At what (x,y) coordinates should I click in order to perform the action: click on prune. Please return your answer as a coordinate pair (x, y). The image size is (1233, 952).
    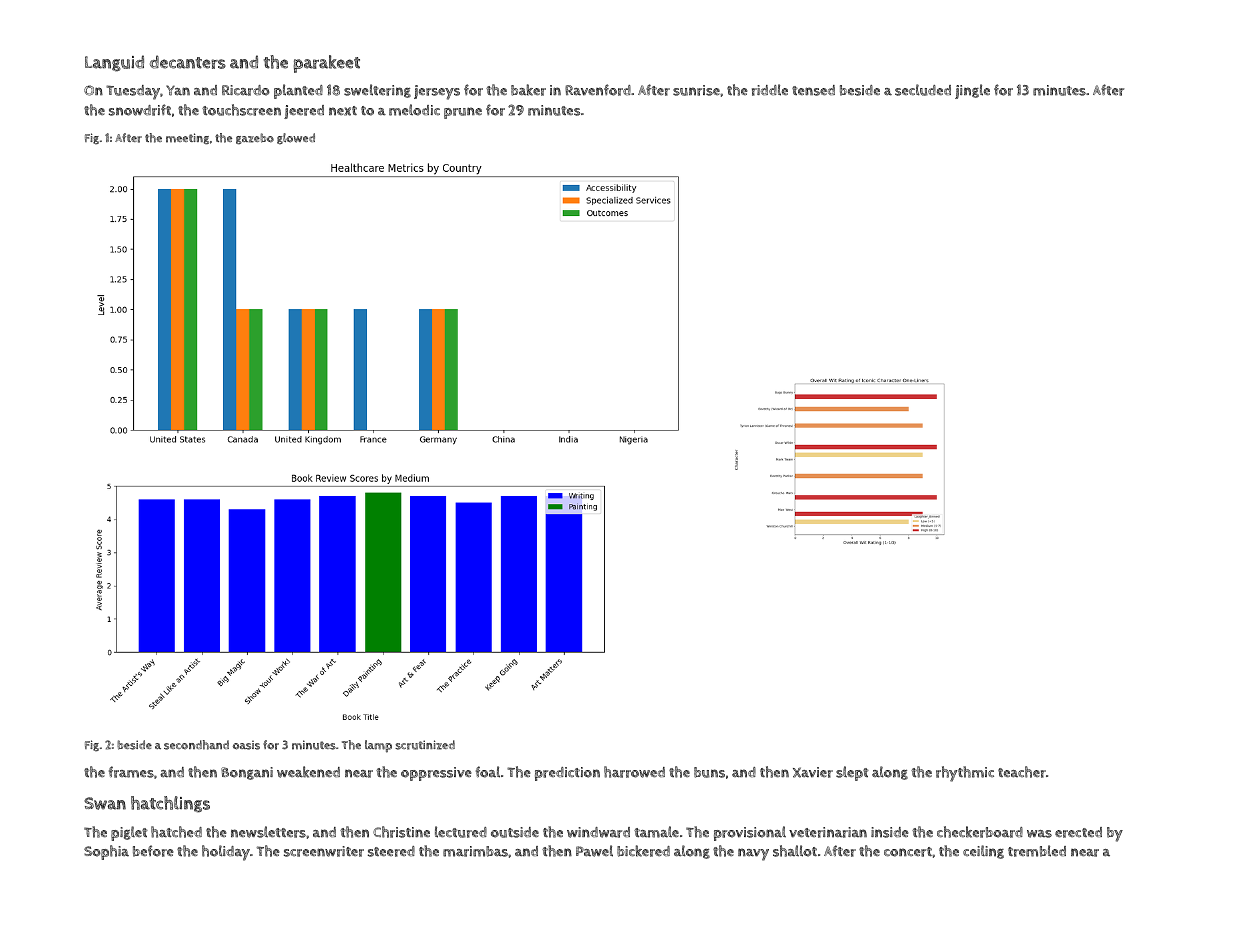
    Looking at the image, I should click on (463, 113).
